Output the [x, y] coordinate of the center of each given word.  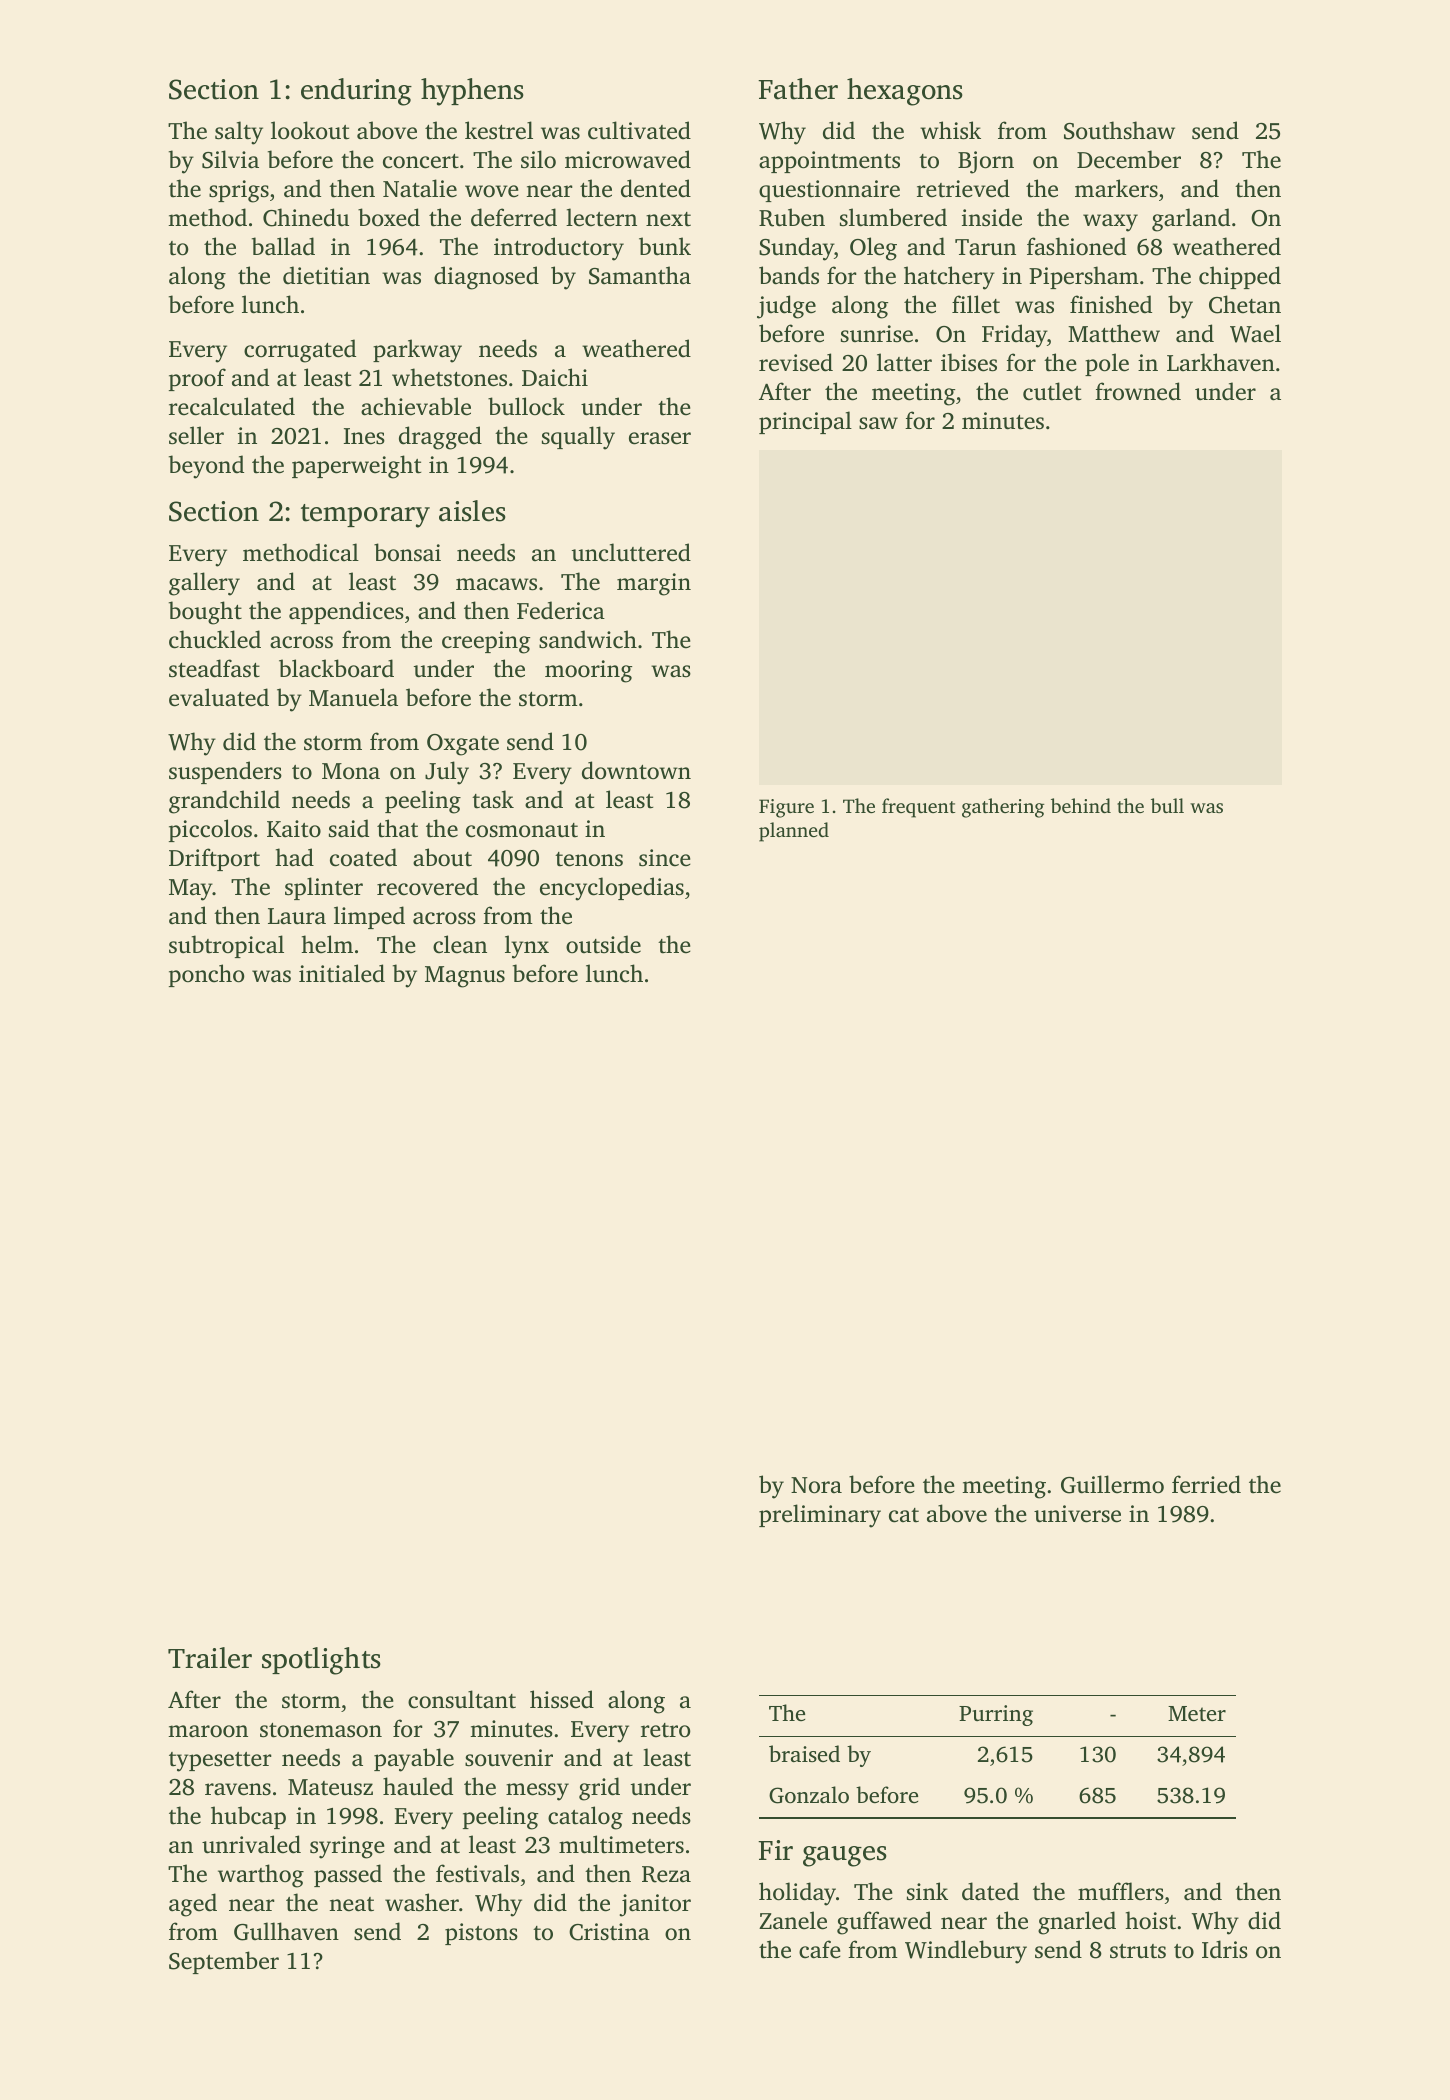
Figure [786, 808]
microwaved [628, 159]
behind [1081, 805]
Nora [816, 1485]
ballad [283, 246]
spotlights [321, 1661]
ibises [969, 362]
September [224, 1962]
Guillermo [1112, 1484]
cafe [819, 1949]
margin [654, 584]
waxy [1110, 223]
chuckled [215, 639]
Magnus [465, 977]
